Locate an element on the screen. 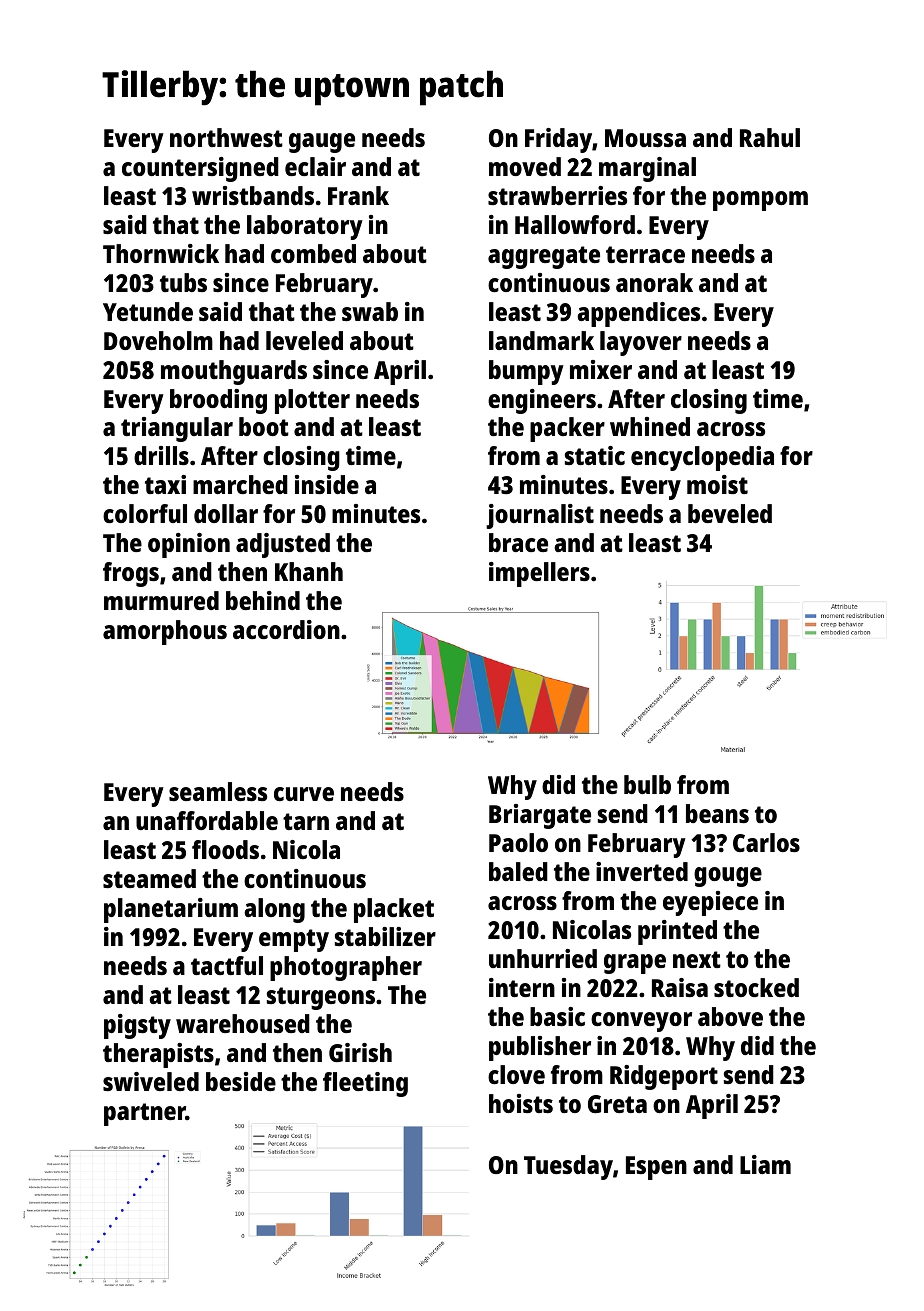  above is located at coordinates (730, 1016).
